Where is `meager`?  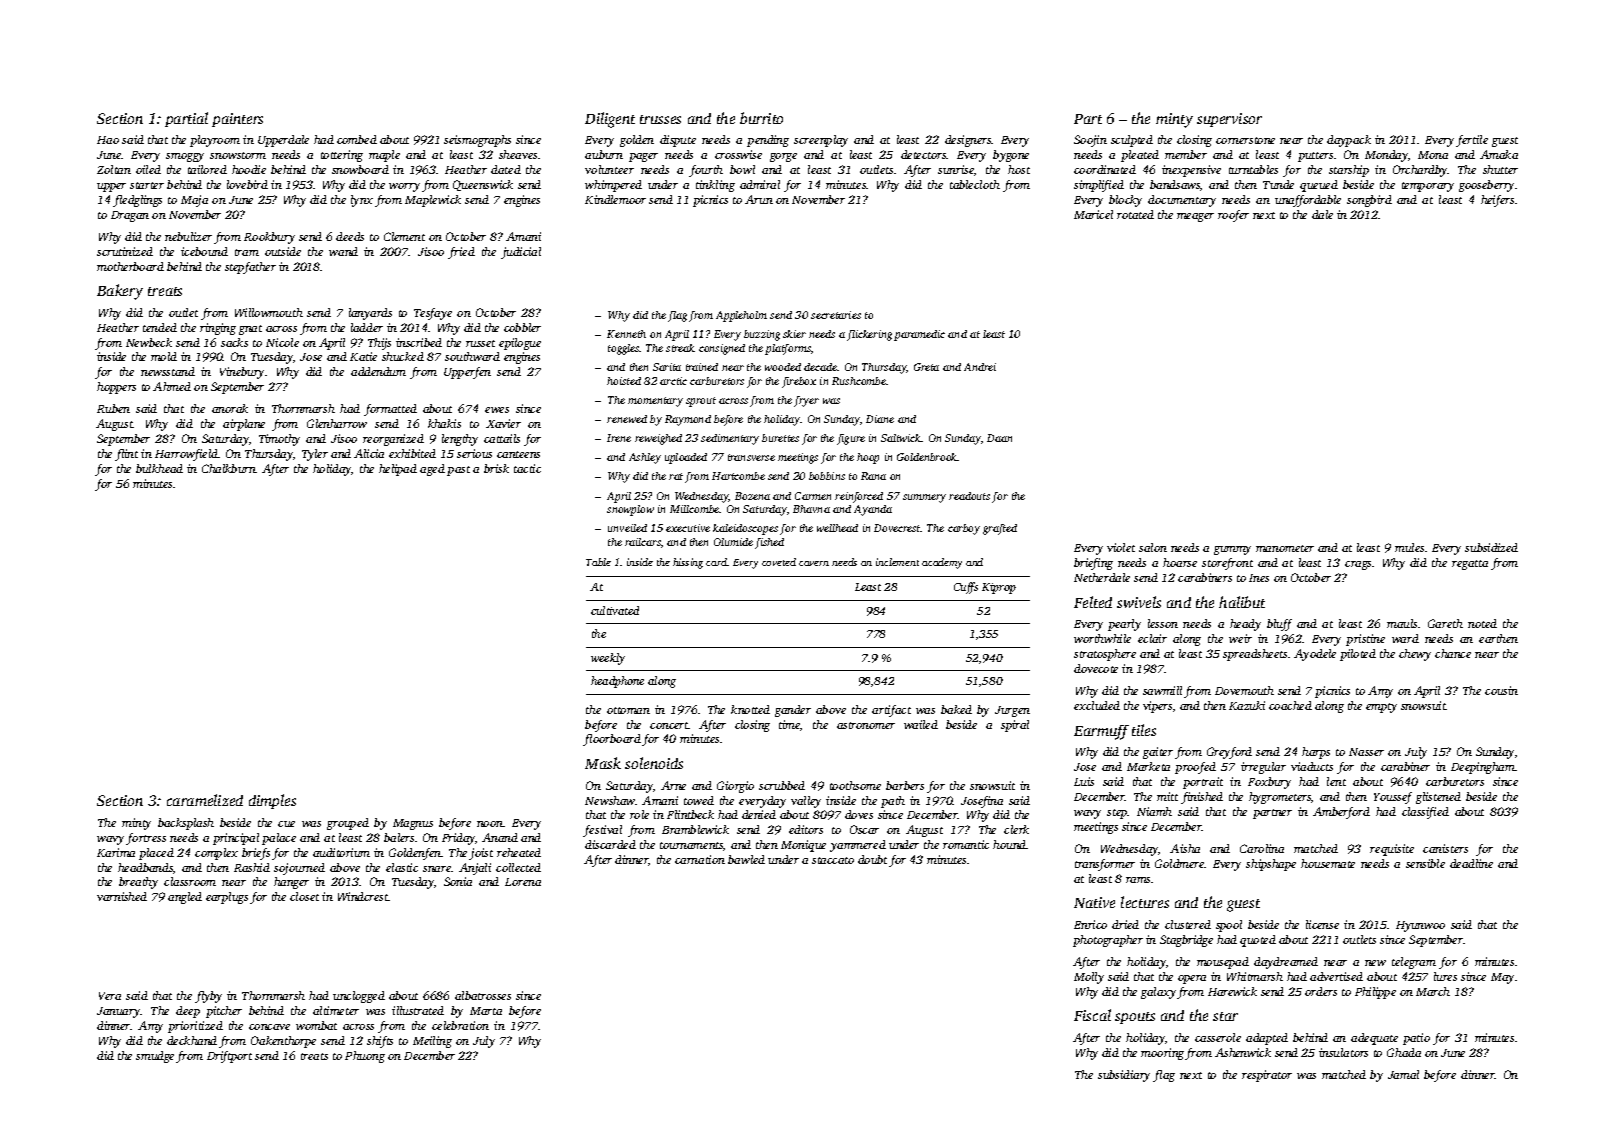
meager is located at coordinates (1195, 217).
